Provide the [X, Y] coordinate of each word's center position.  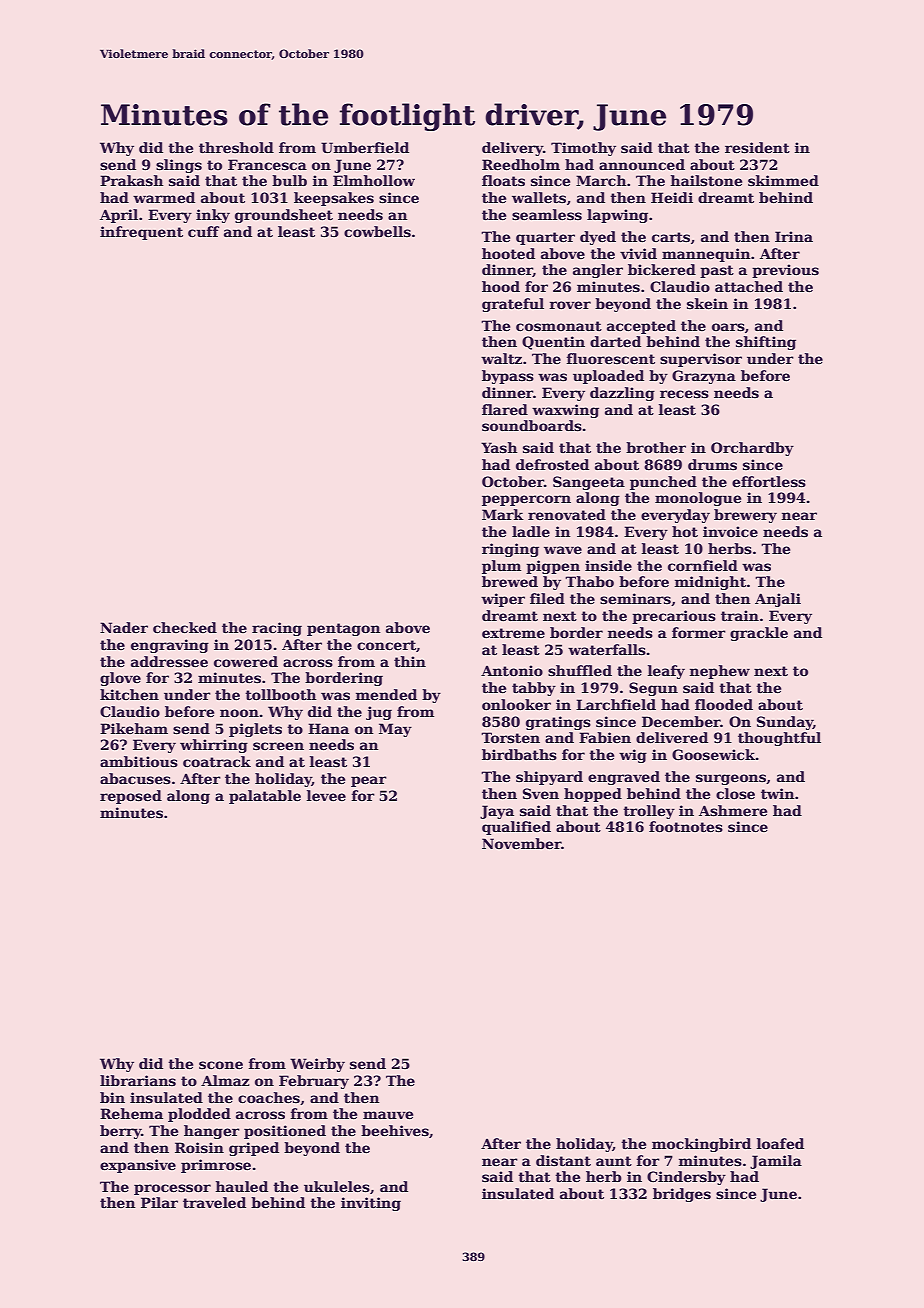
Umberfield [365, 147]
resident [757, 147]
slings [179, 166]
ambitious [139, 761]
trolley [649, 812]
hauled [242, 1186]
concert [386, 645]
